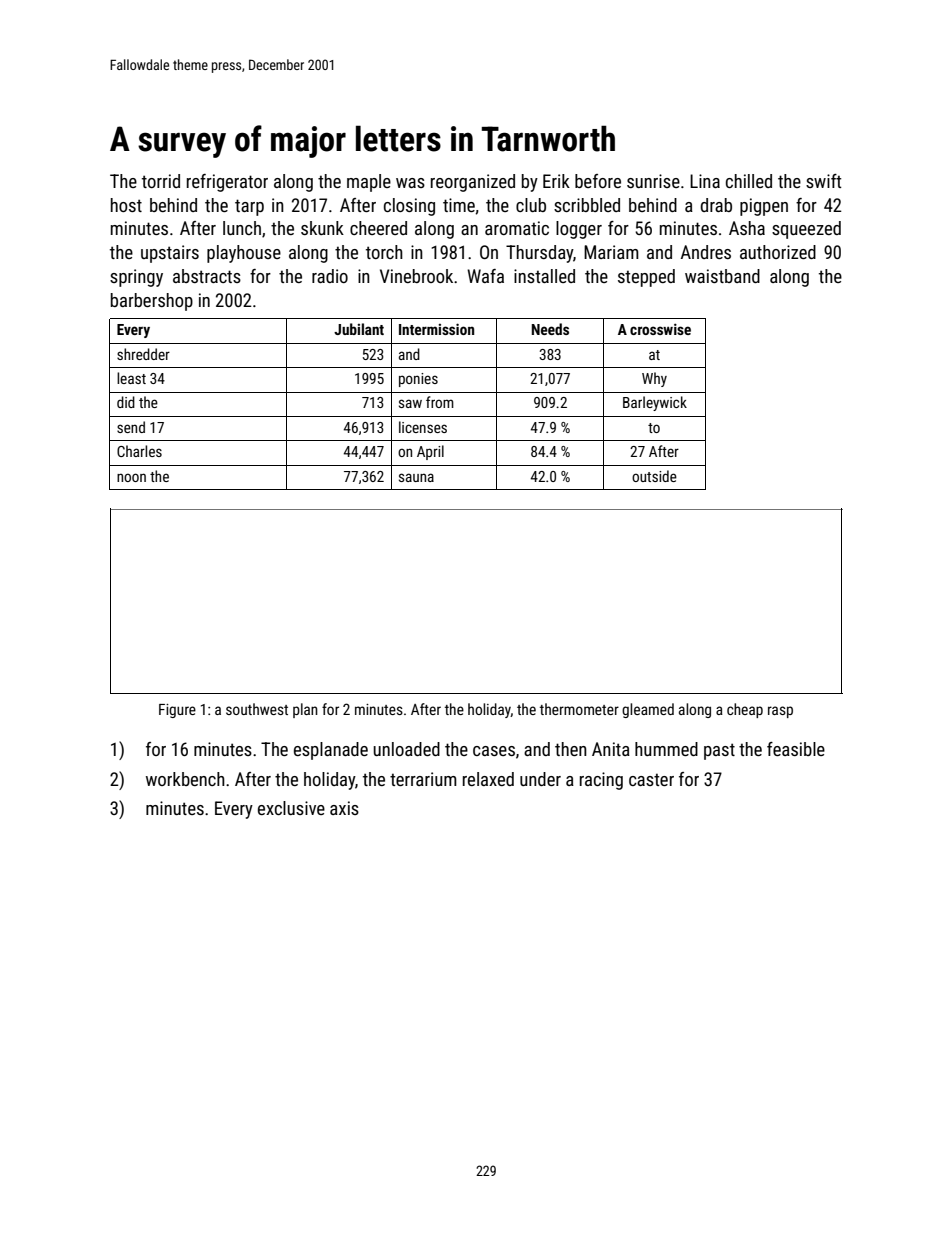 This screenshot has height=1233, width=952. Describe the element at coordinates (161, 181) in the screenshot. I see `torrid` at that location.
